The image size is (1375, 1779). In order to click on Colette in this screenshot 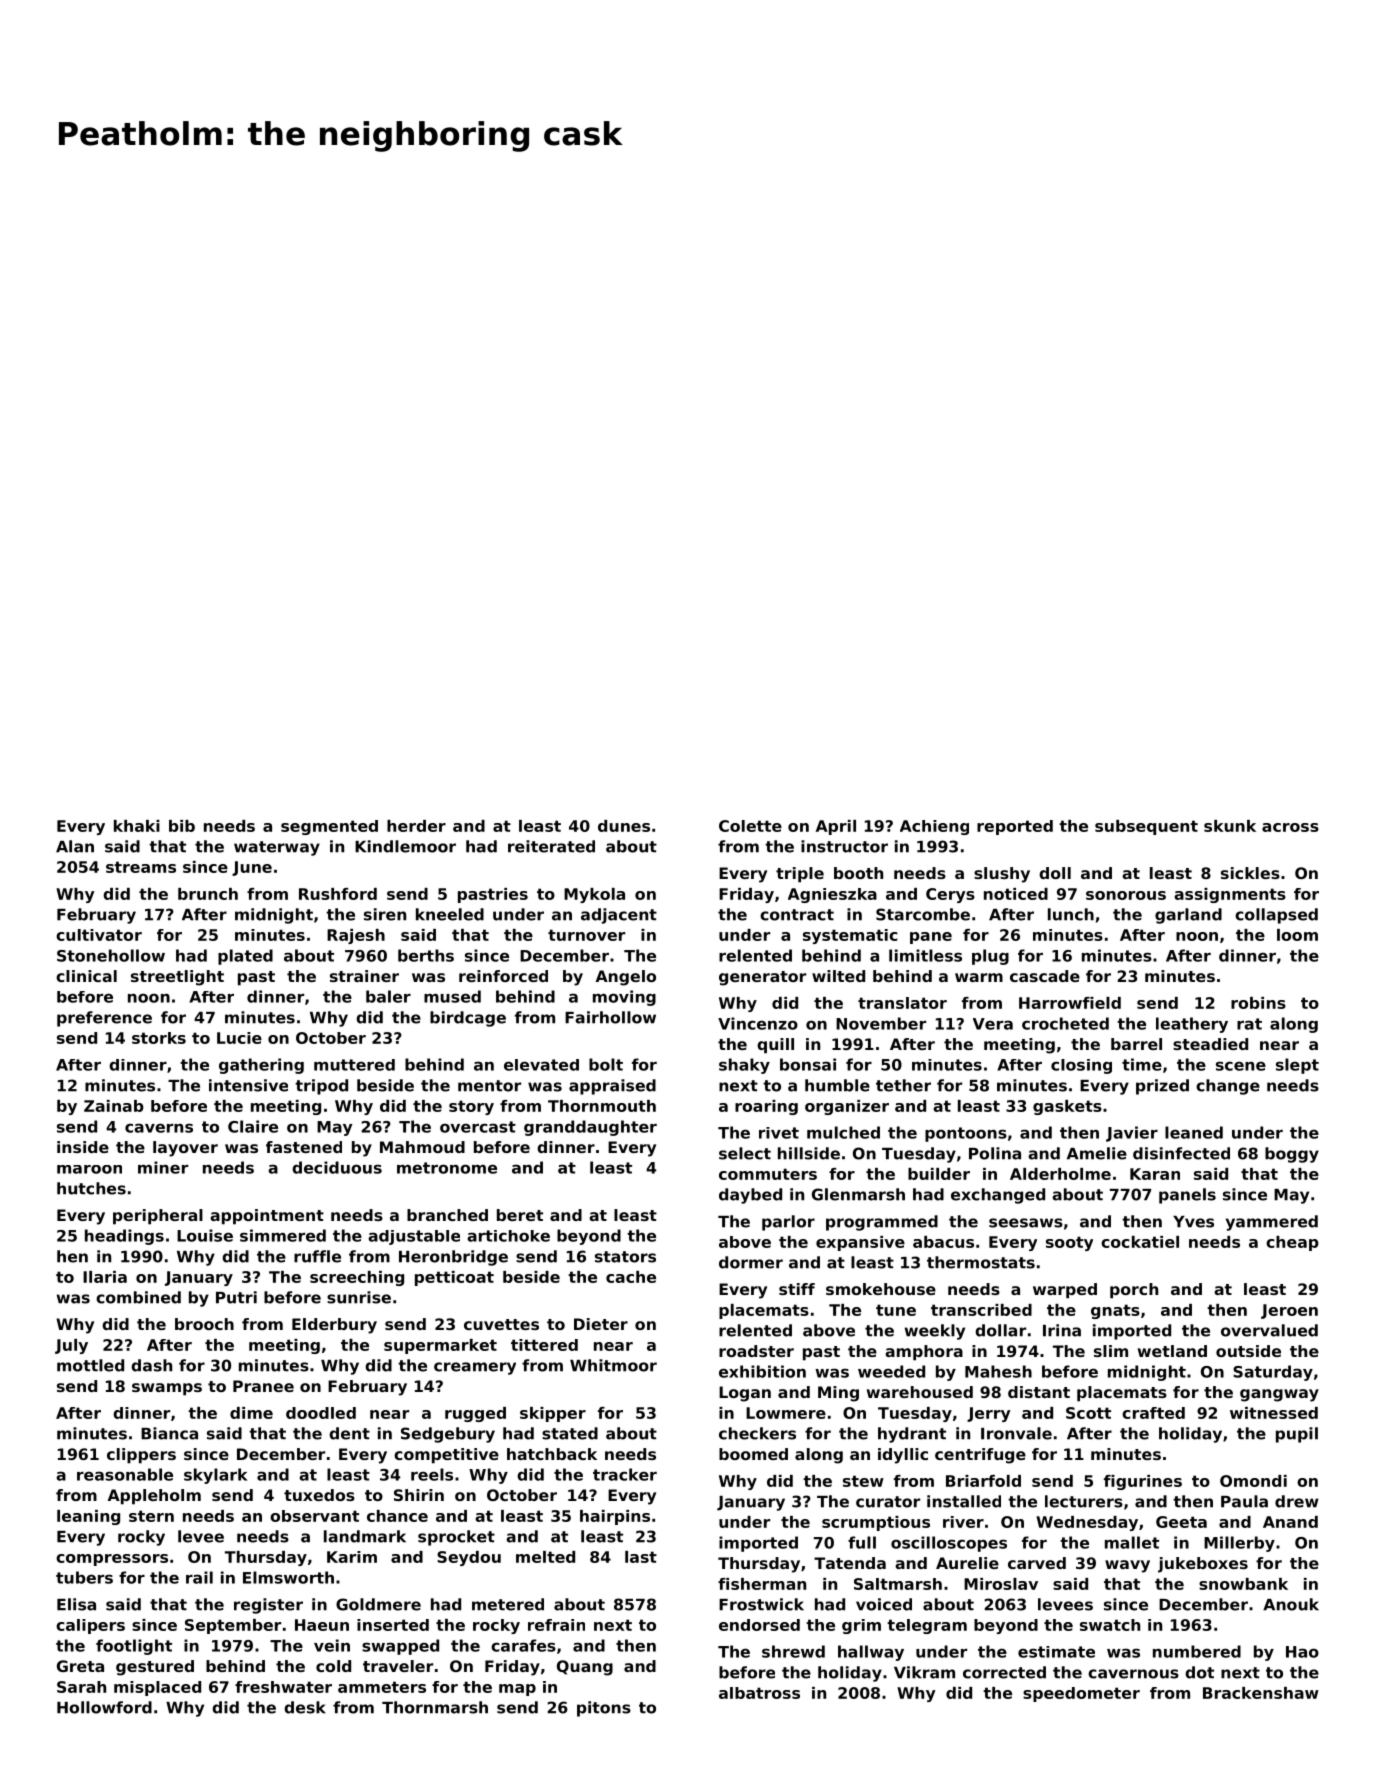, I will do `click(750, 826)`.
